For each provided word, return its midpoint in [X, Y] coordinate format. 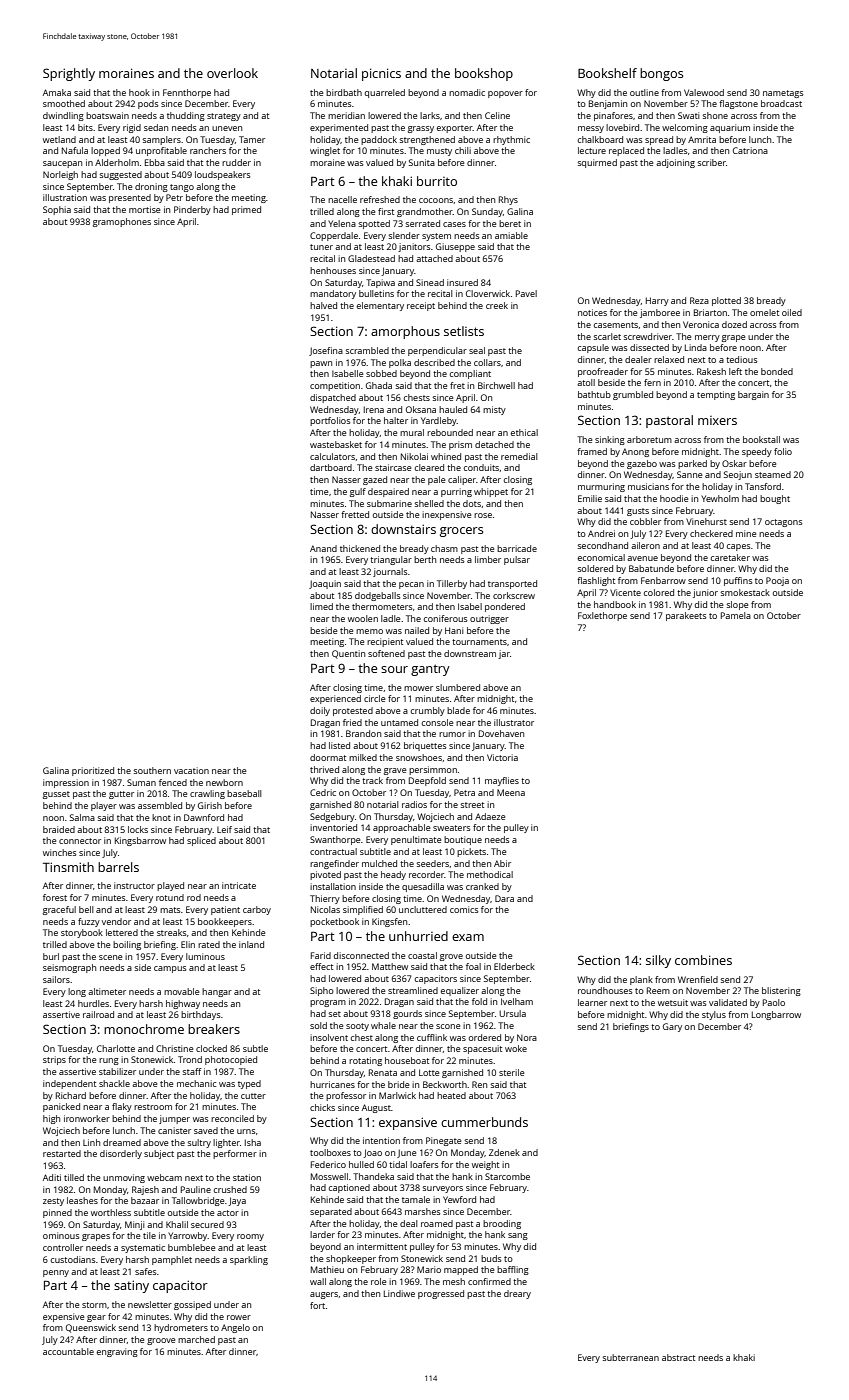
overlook [232, 73]
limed [321, 606]
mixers [717, 420]
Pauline [196, 1189]
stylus [714, 1015]
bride [398, 1084]
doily [320, 711]
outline [644, 92]
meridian [346, 115]
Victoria [502, 757]
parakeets [686, 616]
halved [323, 305]
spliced [201, 841]
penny [56, 1273]
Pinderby [192, 210]
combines [703, 960]
